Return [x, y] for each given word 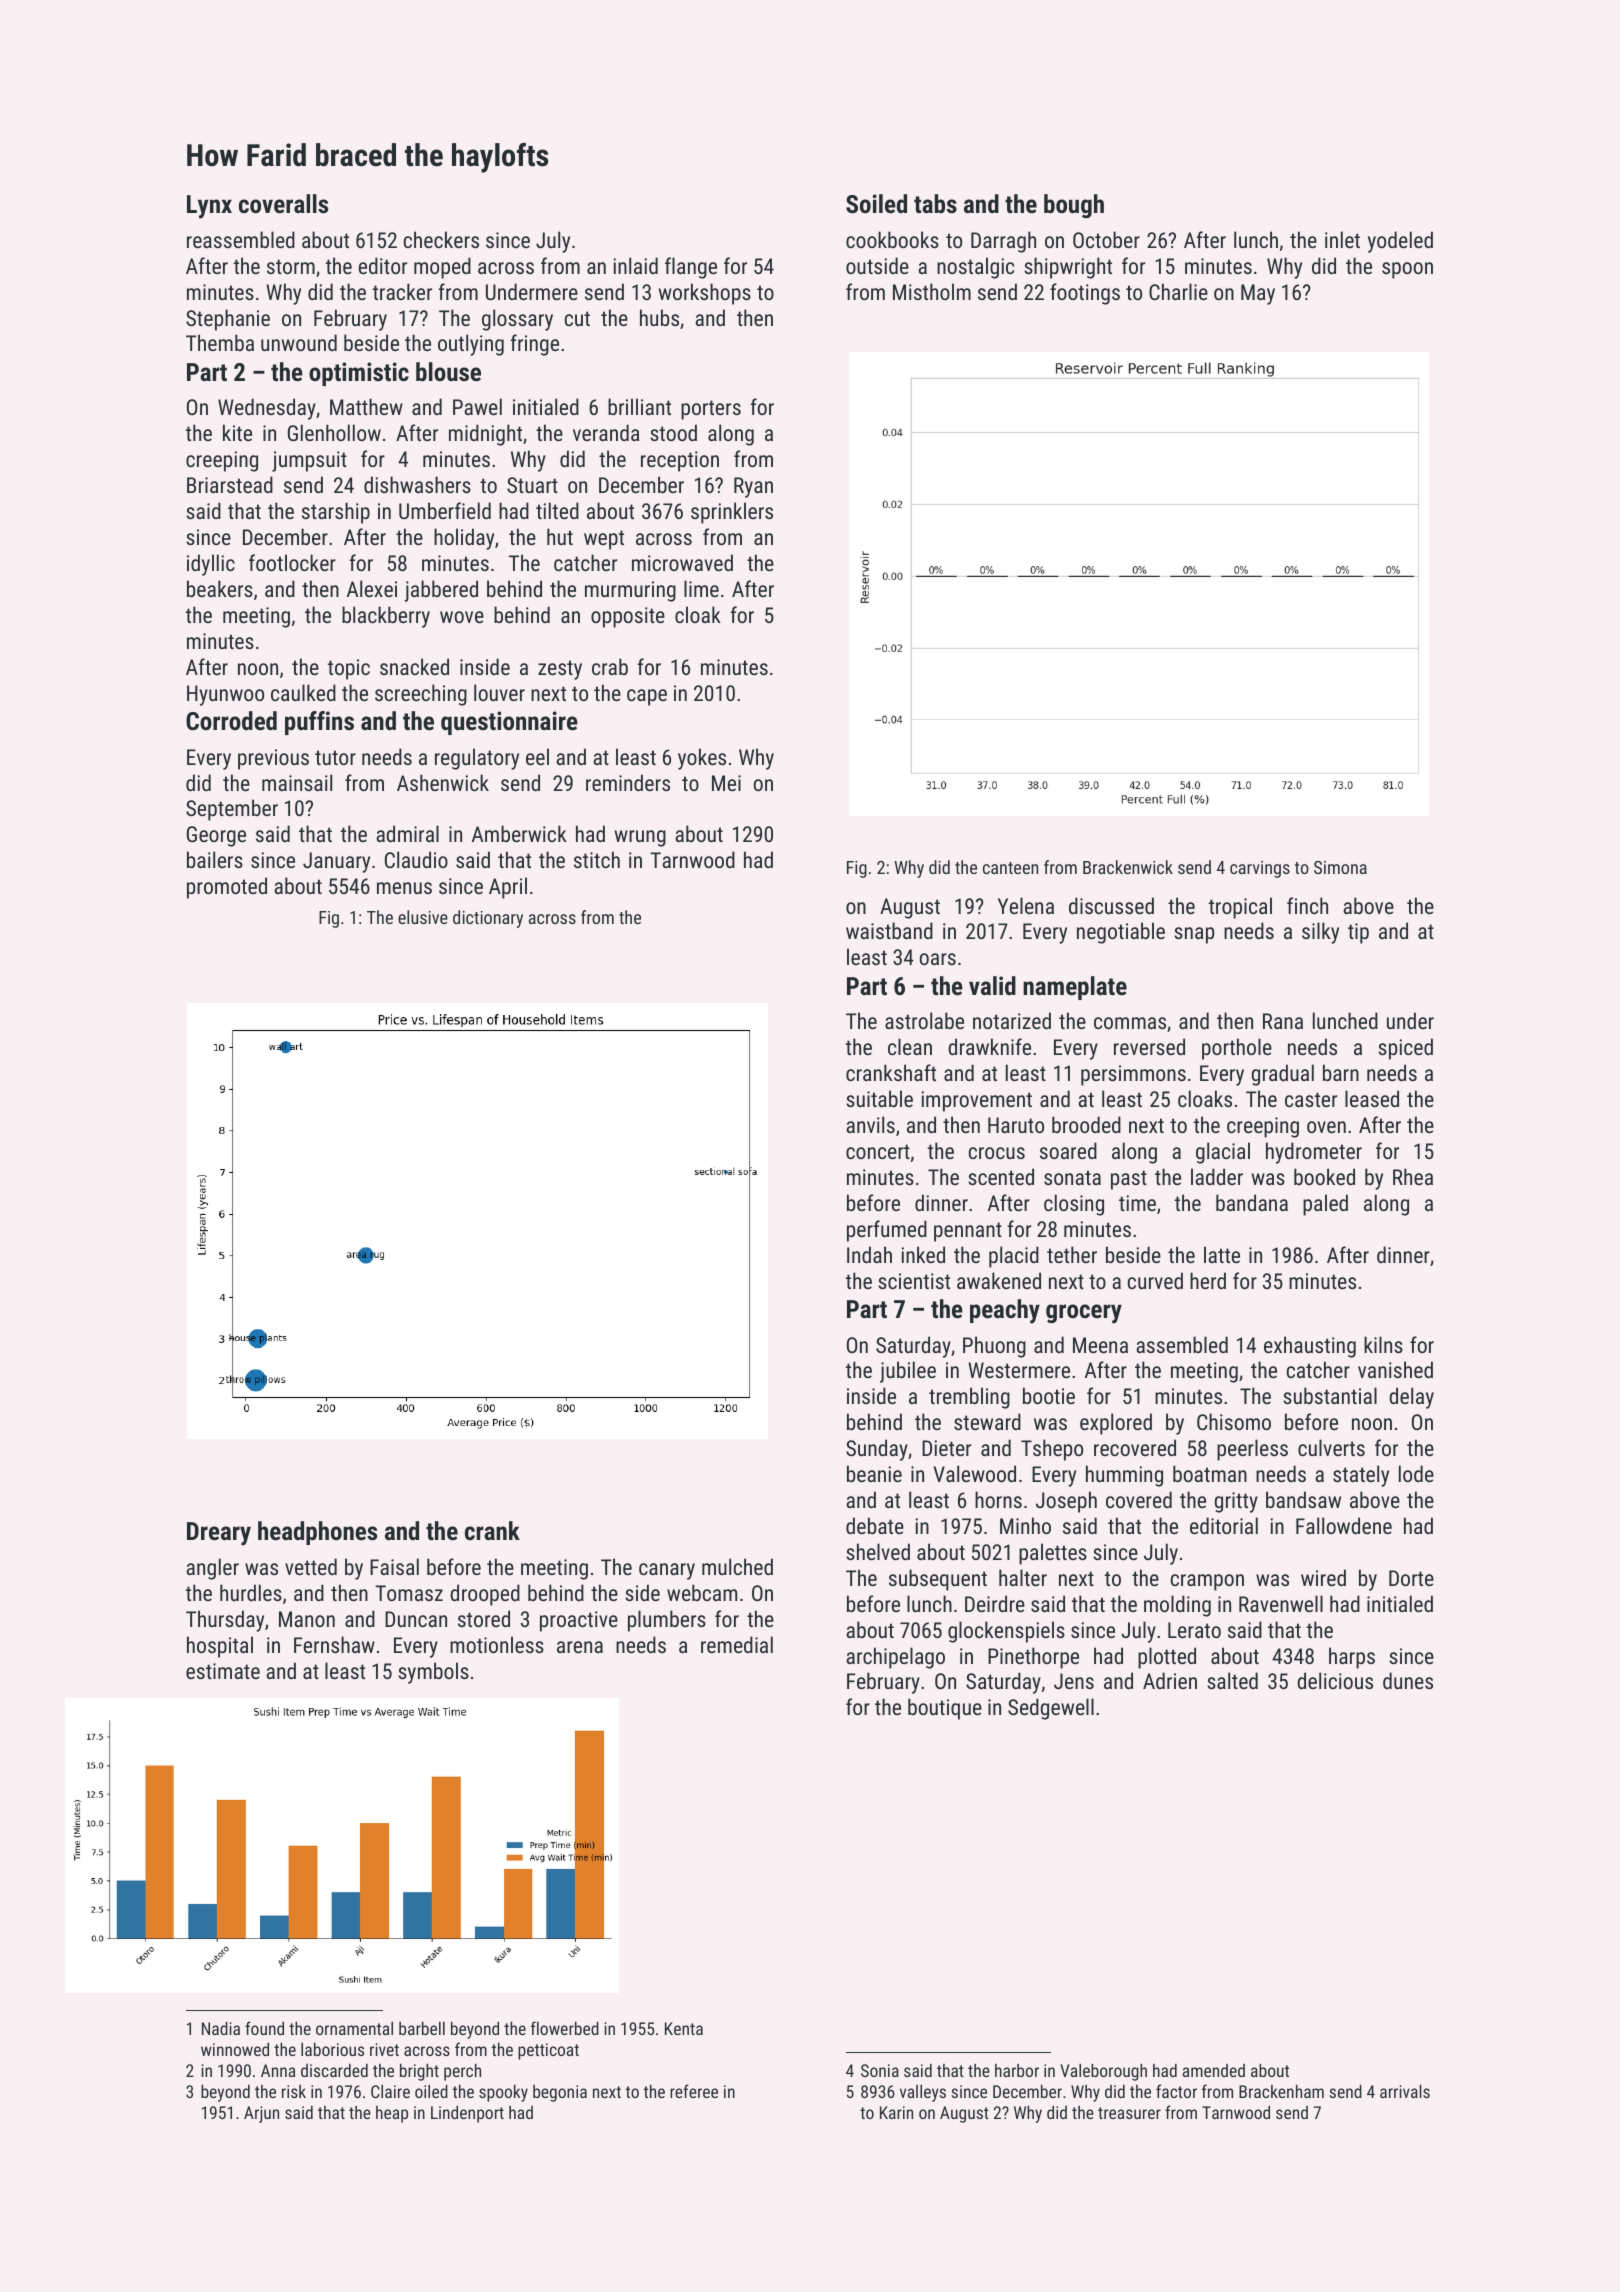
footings [1085, 294]
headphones [317, 1533]
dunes [1408, 1680]
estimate [223, 1671]
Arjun [261, 2114]
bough [1074, 206]
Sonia [880, 2070]
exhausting [1310, 1347]
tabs [935, 203]
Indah [869, 1254]
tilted [557, 510]
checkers [441, 239]
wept [604, 540]
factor [1176, 2091]
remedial [737, 1644]
